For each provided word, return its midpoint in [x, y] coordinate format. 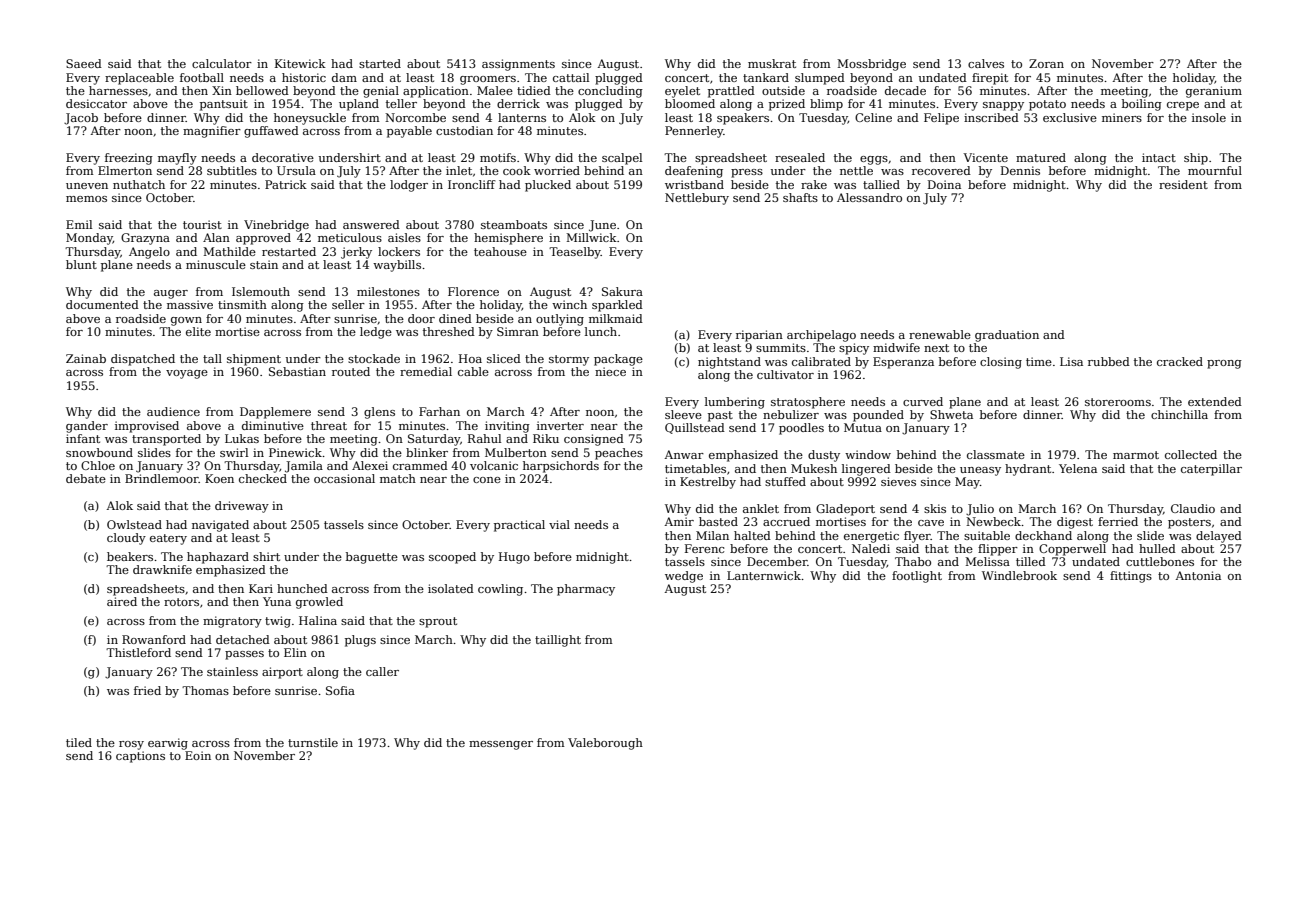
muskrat [772, 63]
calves [986, 63]
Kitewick [300, 63]
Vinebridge [276, 226]
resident [1183, 184]
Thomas [205, 690]
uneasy [980, 471]
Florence [473, 291]
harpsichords [561, 467]
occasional [344, 478]
